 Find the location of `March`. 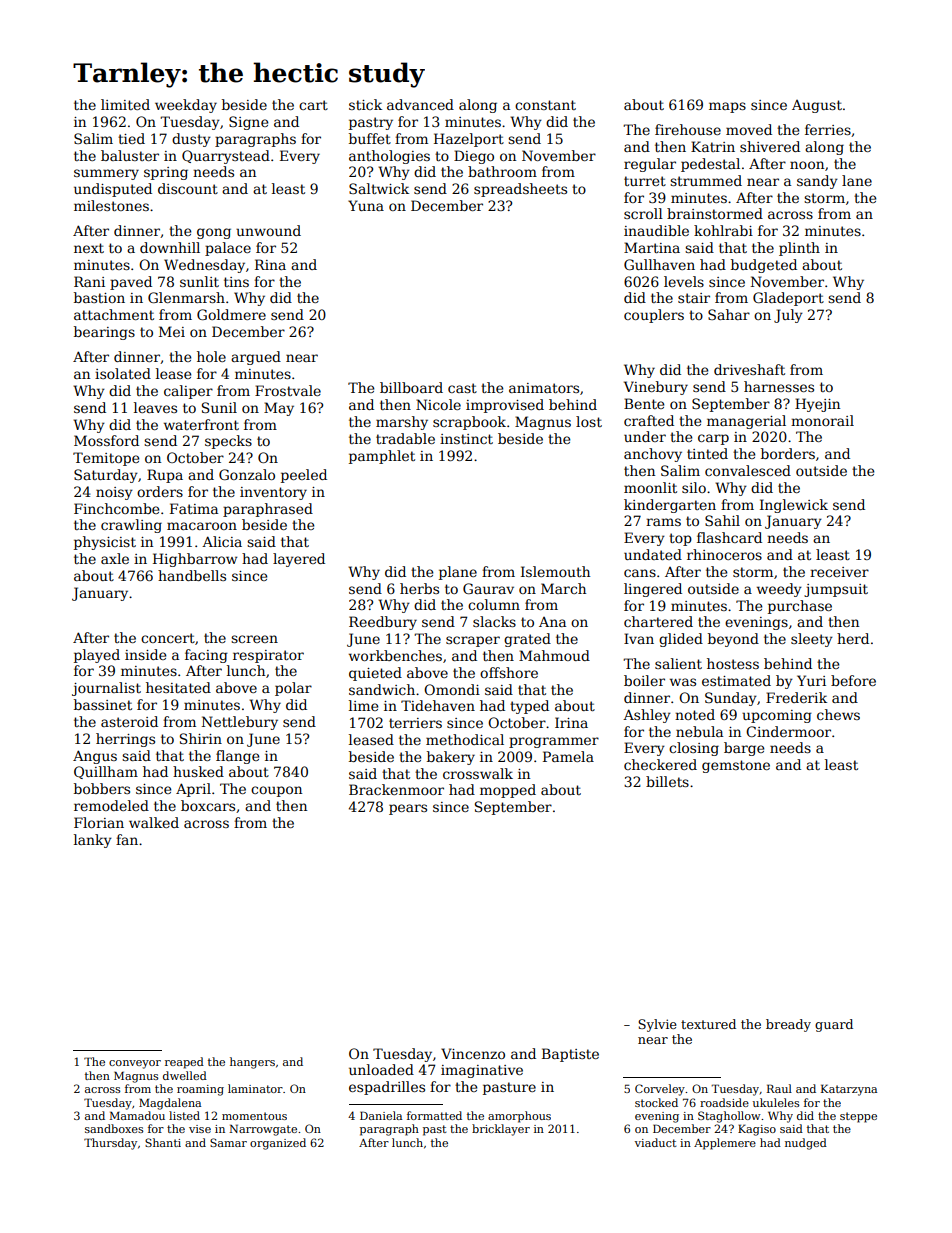

March is located at coordinates (563, 588).
